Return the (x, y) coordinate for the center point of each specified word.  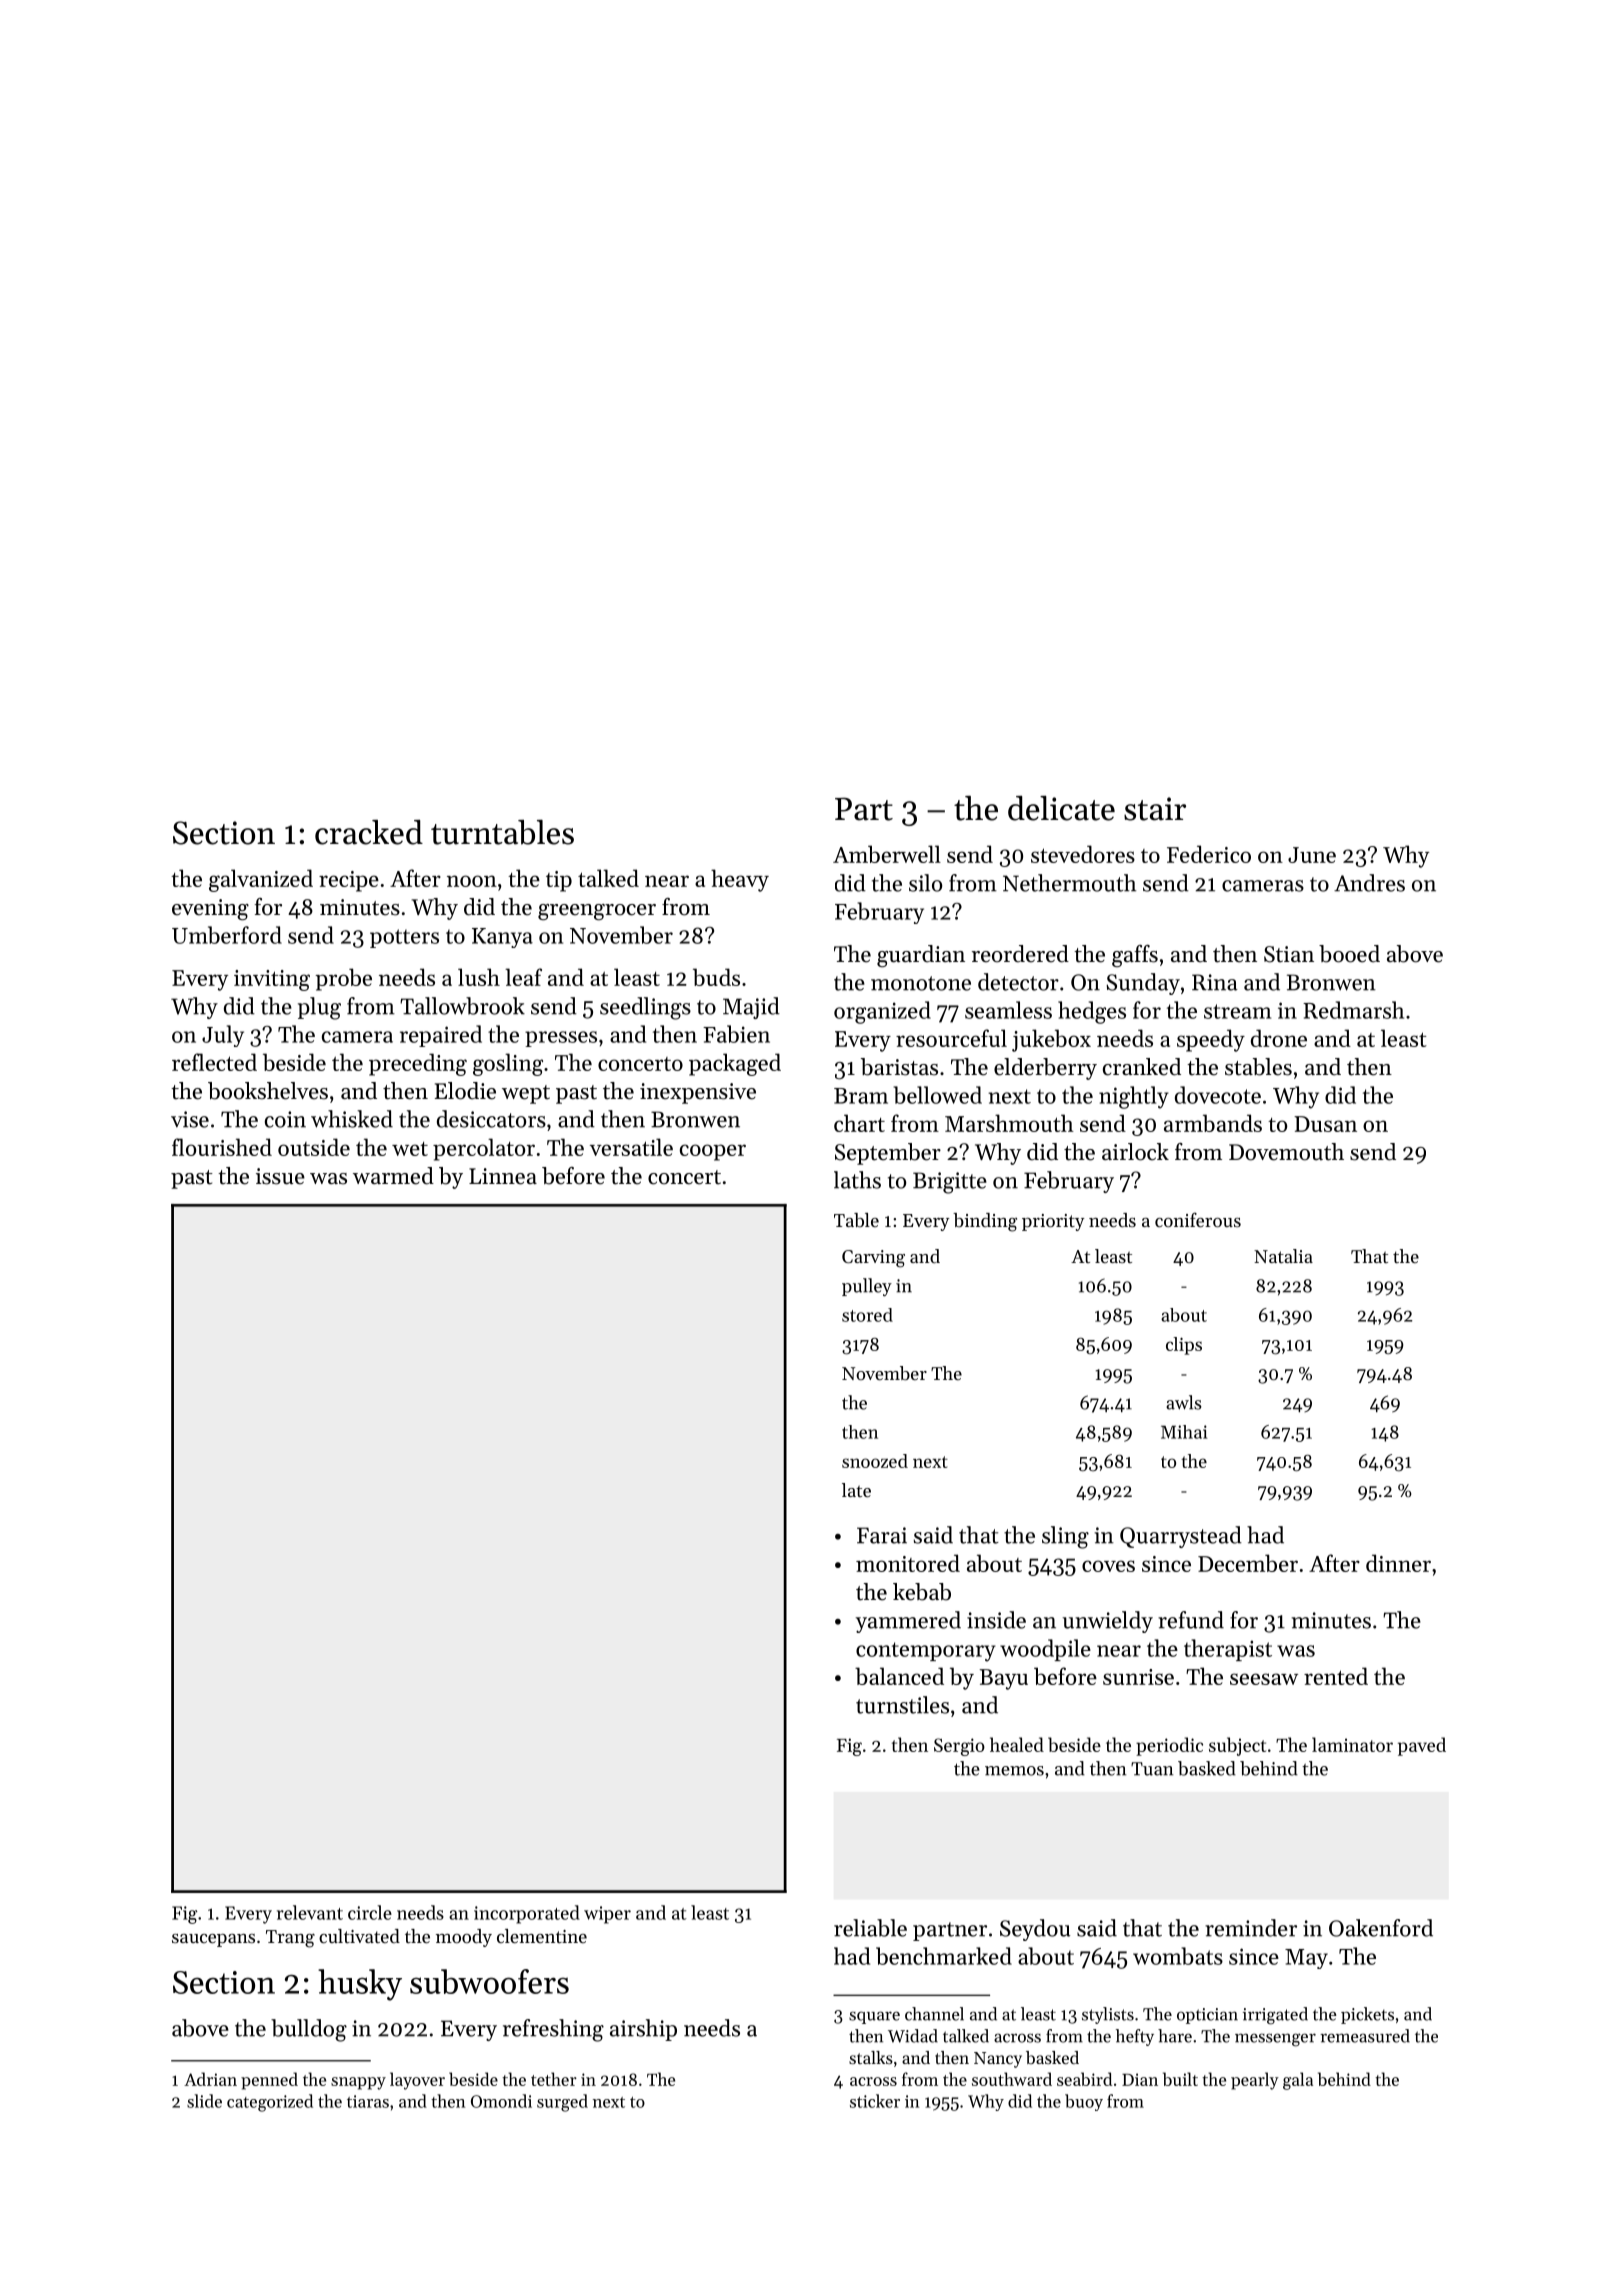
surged (562, 2103)
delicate (1061, 808)
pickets (1367, 2015)
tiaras (368, 2101)
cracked (369, 832)
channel (934, 2014)
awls (1184, 1402)
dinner (1398, 1563)
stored (867, 1315)
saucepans (213, 1940)
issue (280, 1176)
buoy (1084, 2102)
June (1312, 855)
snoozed (875, 1461)
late (856, 1490)
